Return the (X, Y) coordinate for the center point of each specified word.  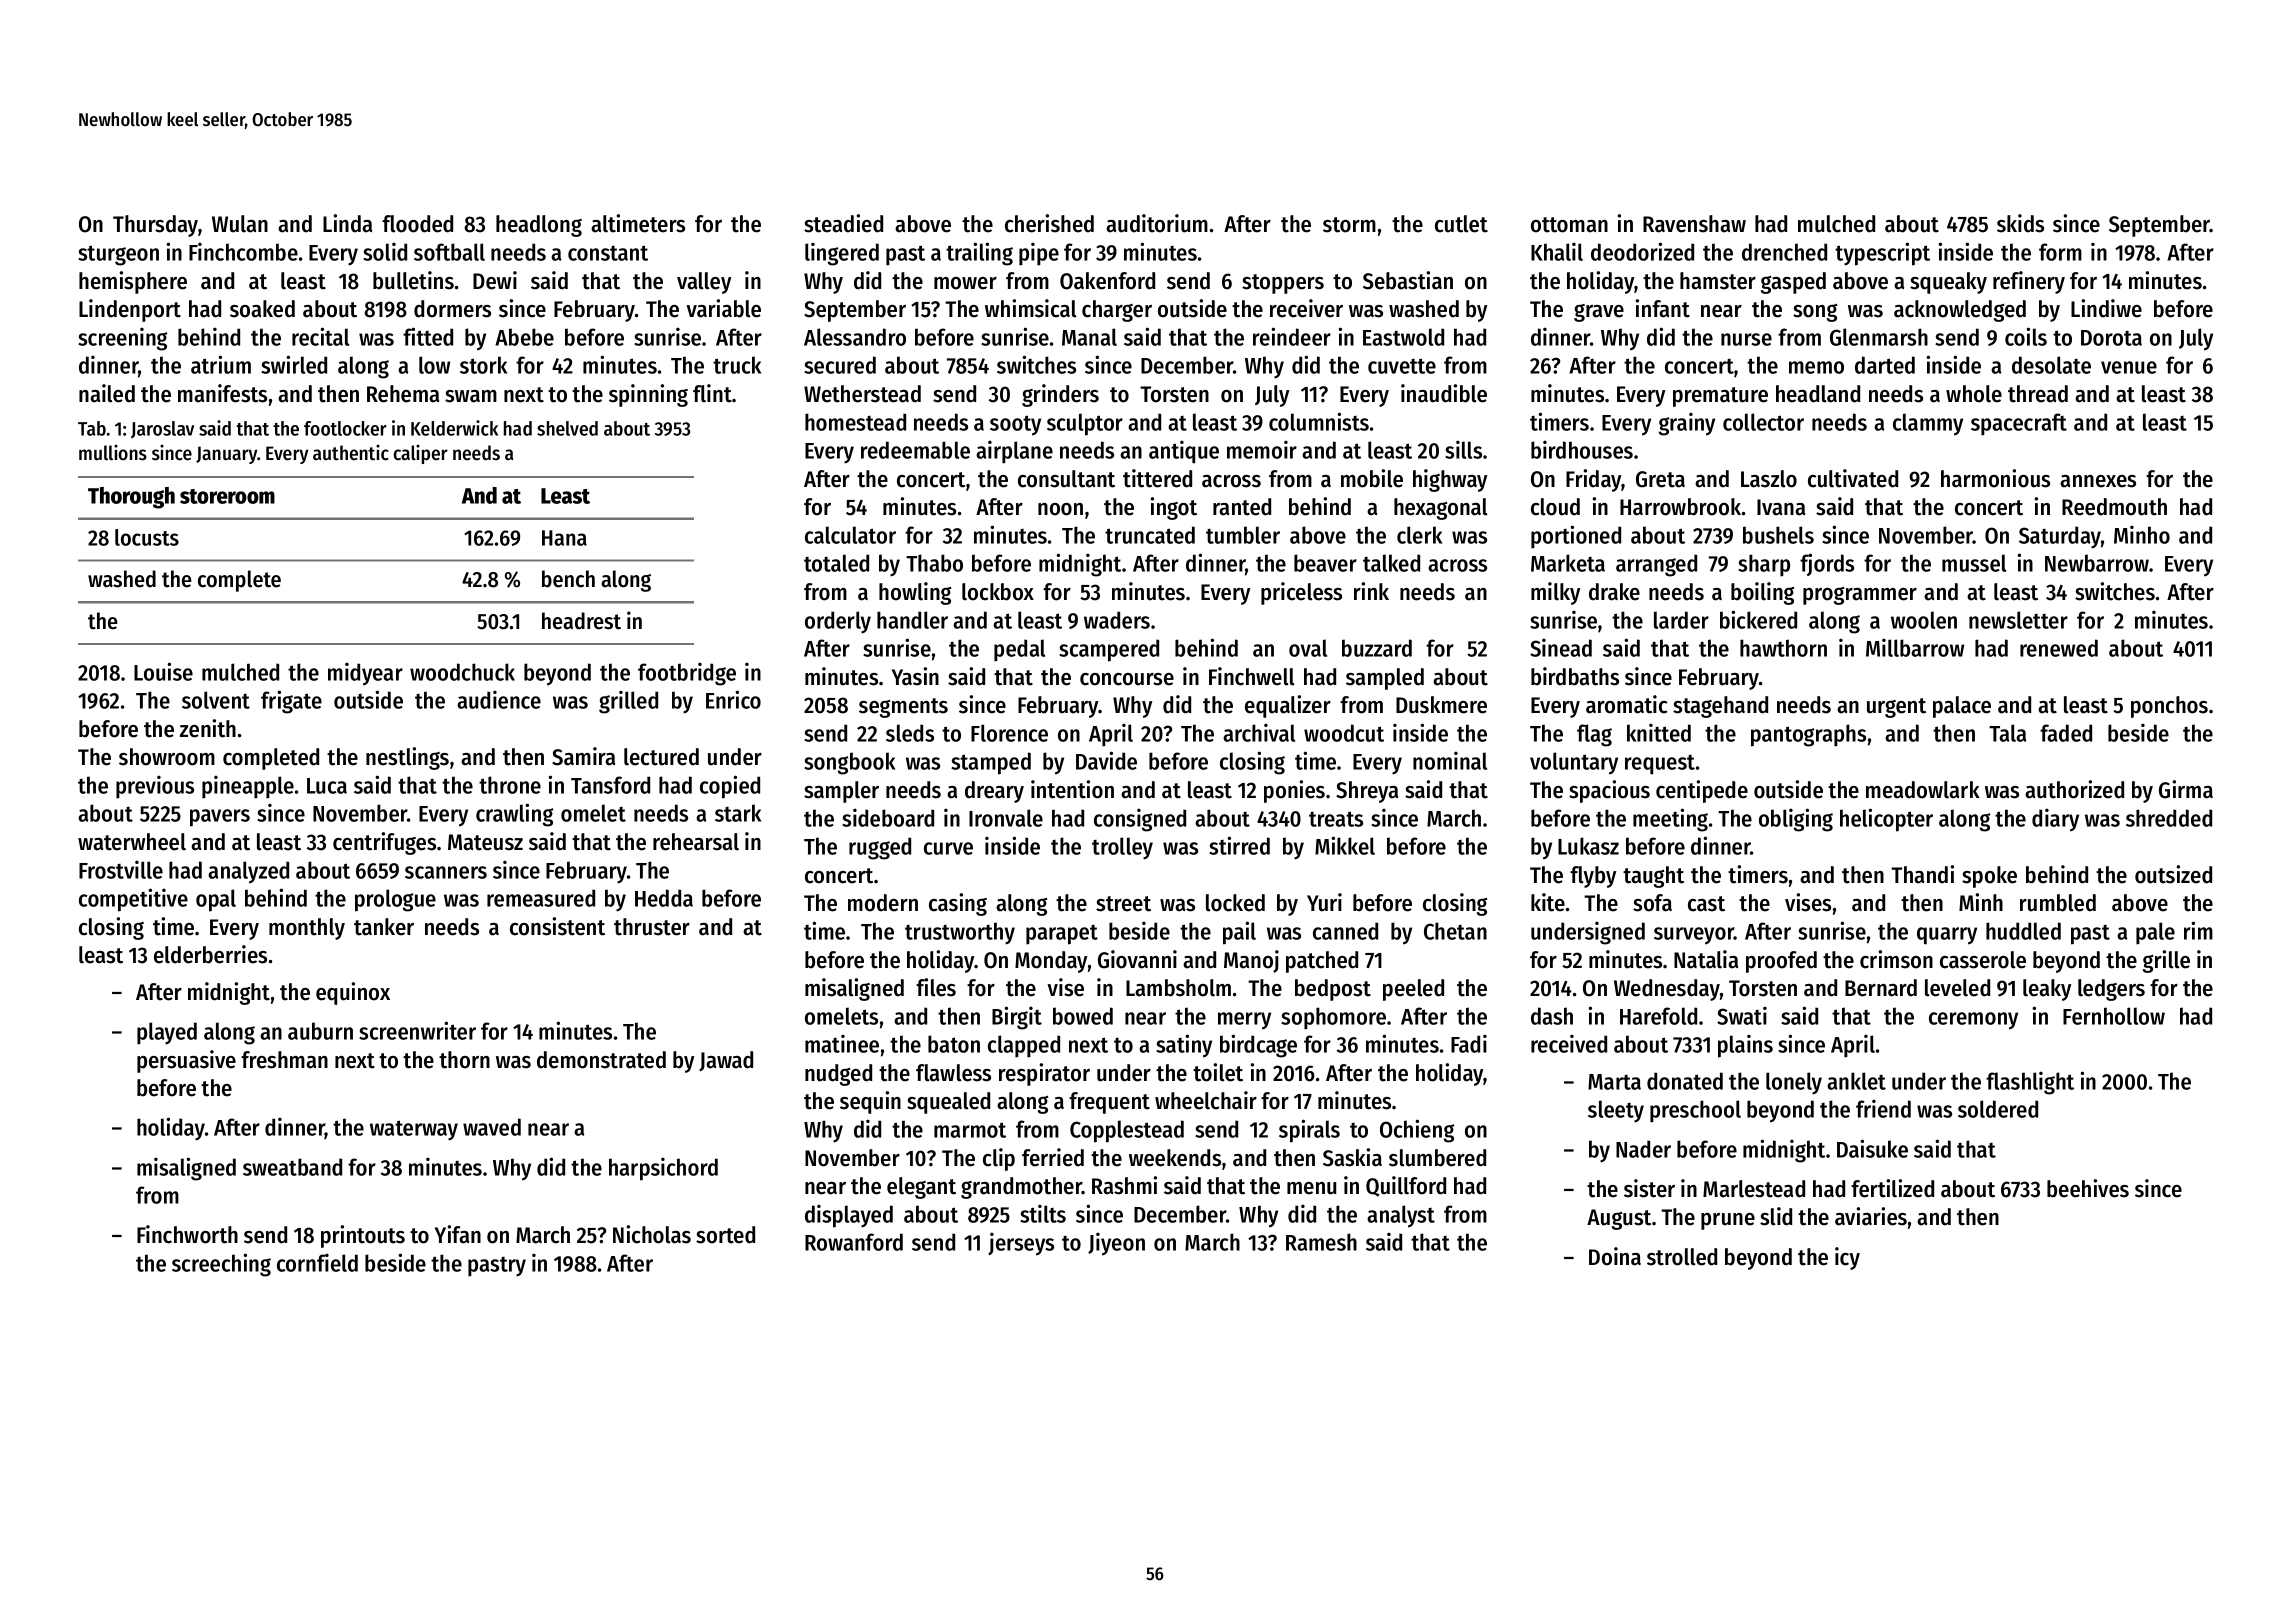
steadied (843, 223)
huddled (2023, 931)
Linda (347, 223)
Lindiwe (2106, 308)
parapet (1062, 935)
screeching (221, 1265)
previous (155, 787)
